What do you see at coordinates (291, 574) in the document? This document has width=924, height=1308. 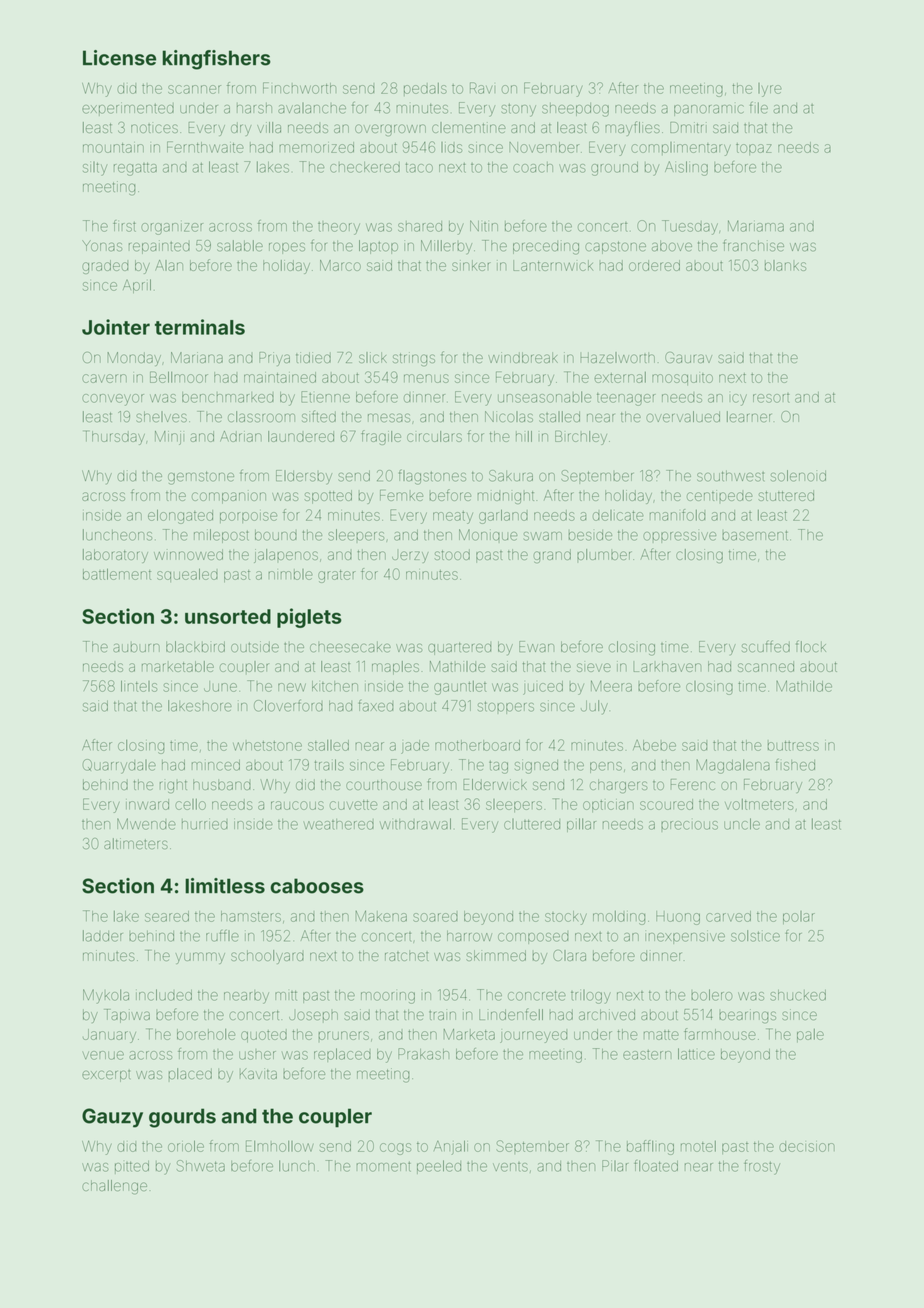 I see `nimble` at bounding box center [291, 574].
